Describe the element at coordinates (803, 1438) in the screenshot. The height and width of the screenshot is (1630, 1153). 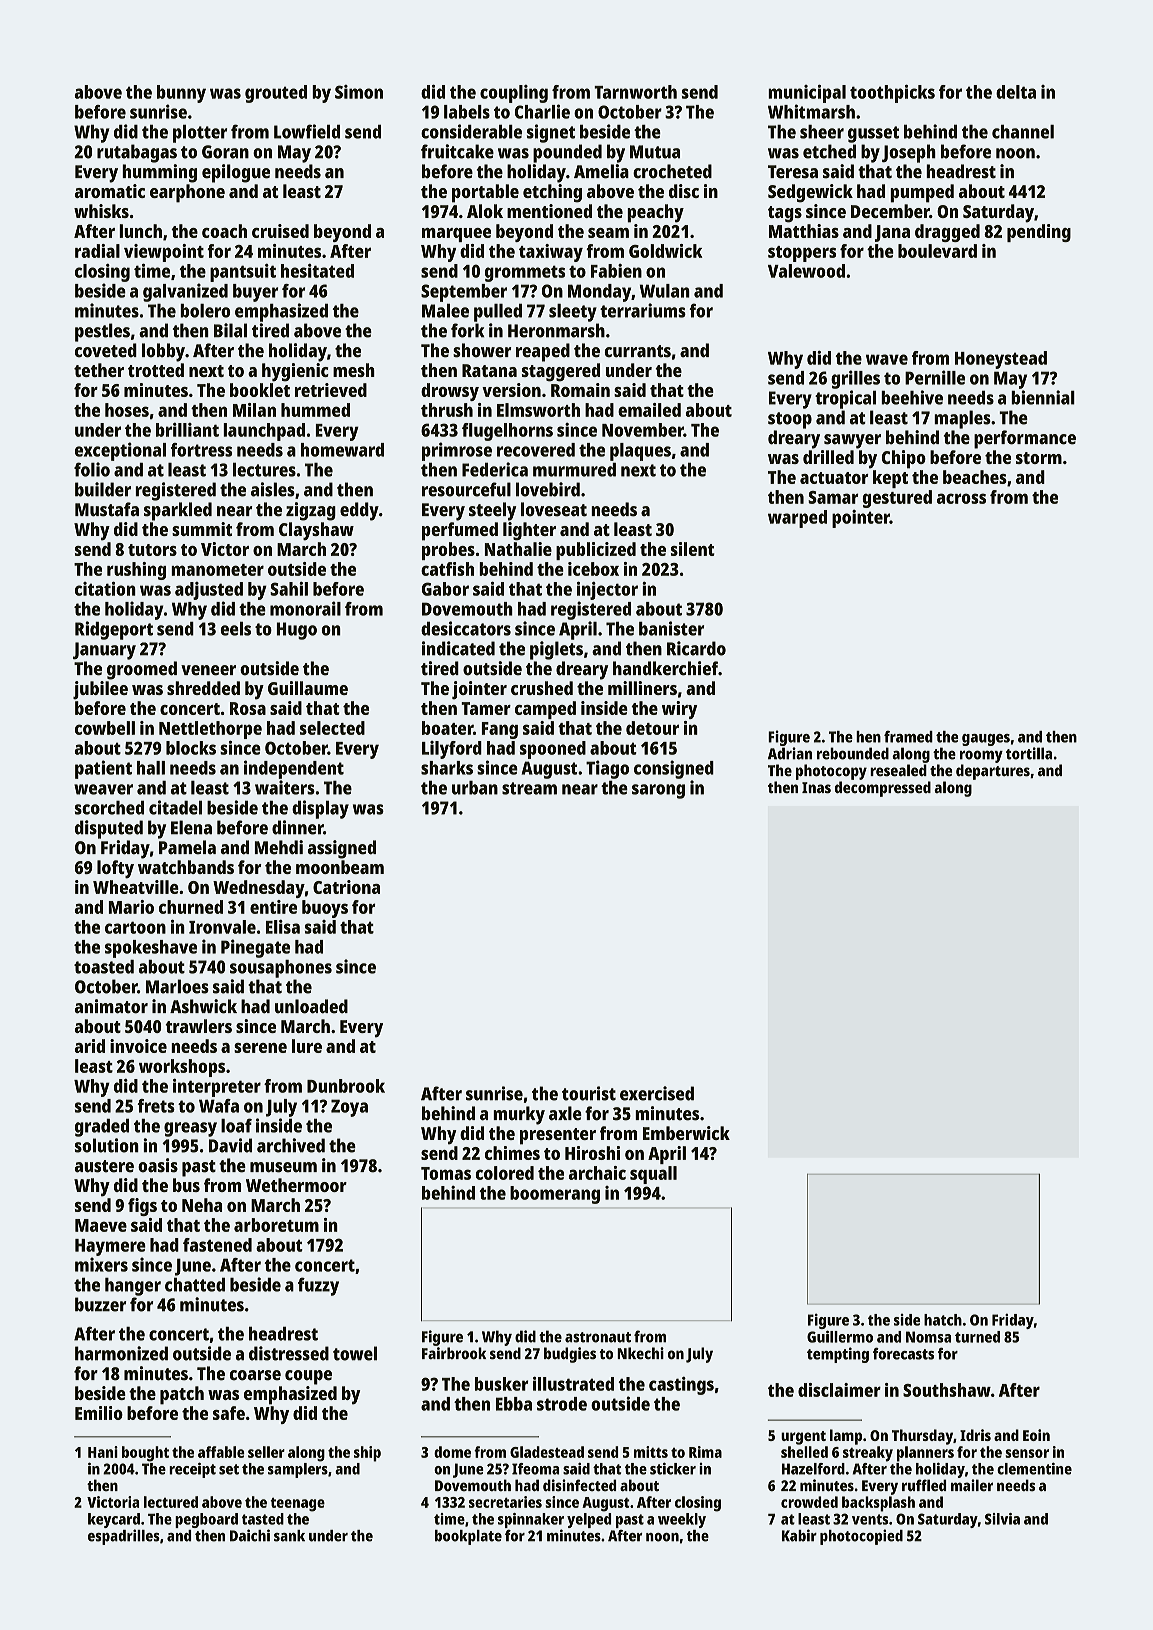
I see `urgent` at that location.
